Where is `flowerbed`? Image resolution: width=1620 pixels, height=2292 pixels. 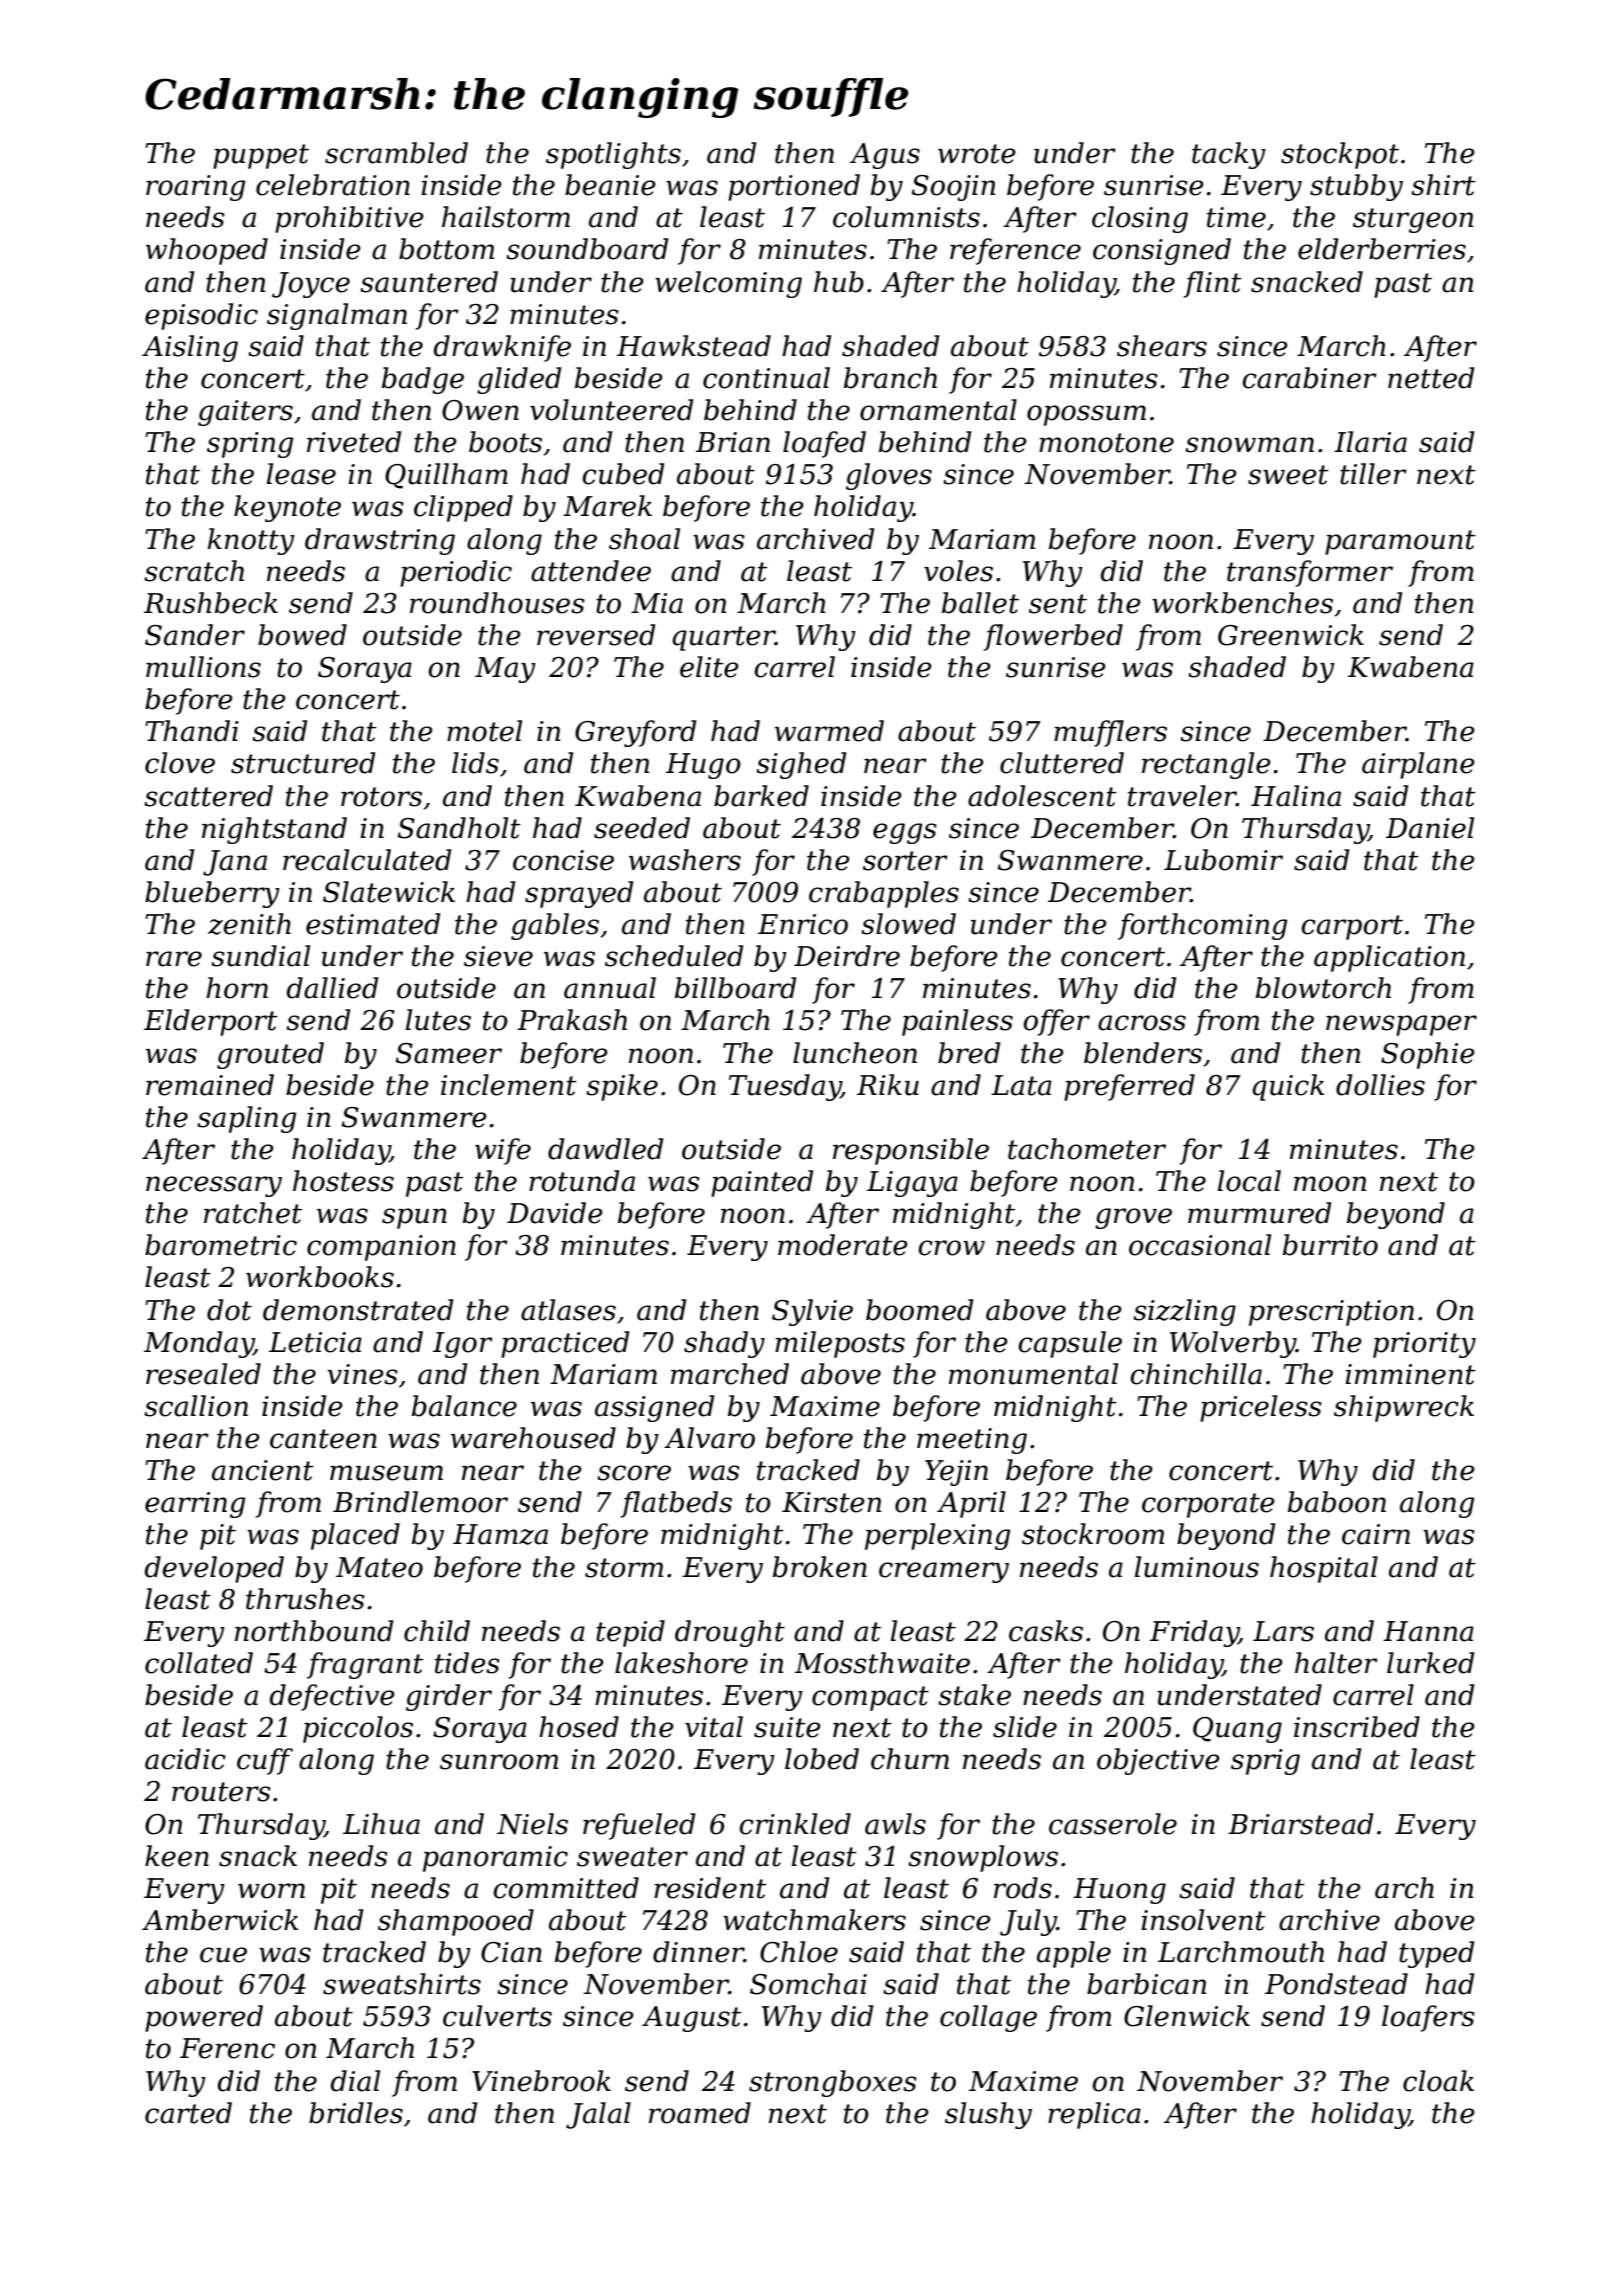
flowerbed is located at coordinates (1053, 637).
